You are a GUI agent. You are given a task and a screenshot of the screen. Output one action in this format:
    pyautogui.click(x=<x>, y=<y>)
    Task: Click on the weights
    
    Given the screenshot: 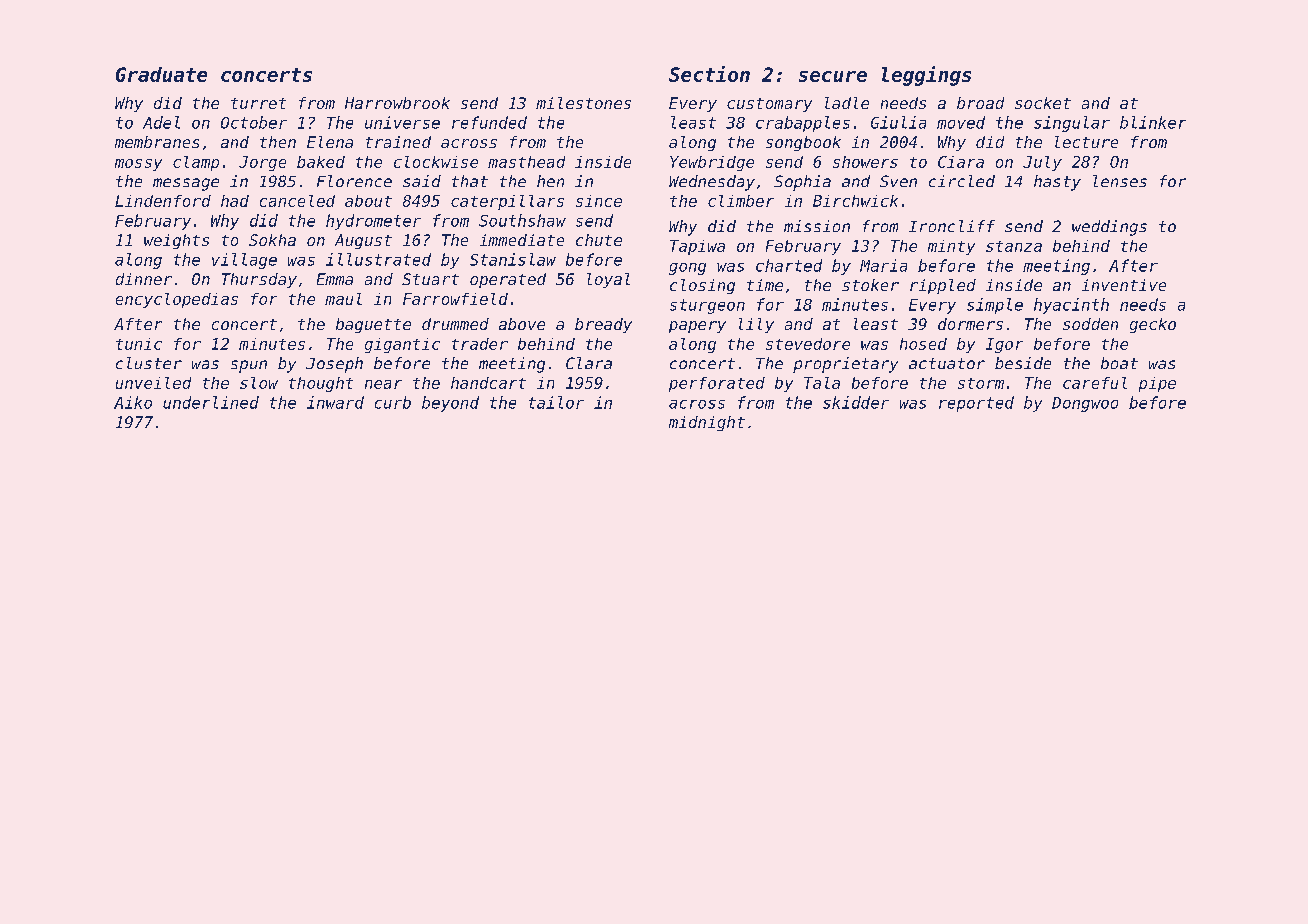 What is the action you would take?
    pyautogui.click(x=176, y=241)
